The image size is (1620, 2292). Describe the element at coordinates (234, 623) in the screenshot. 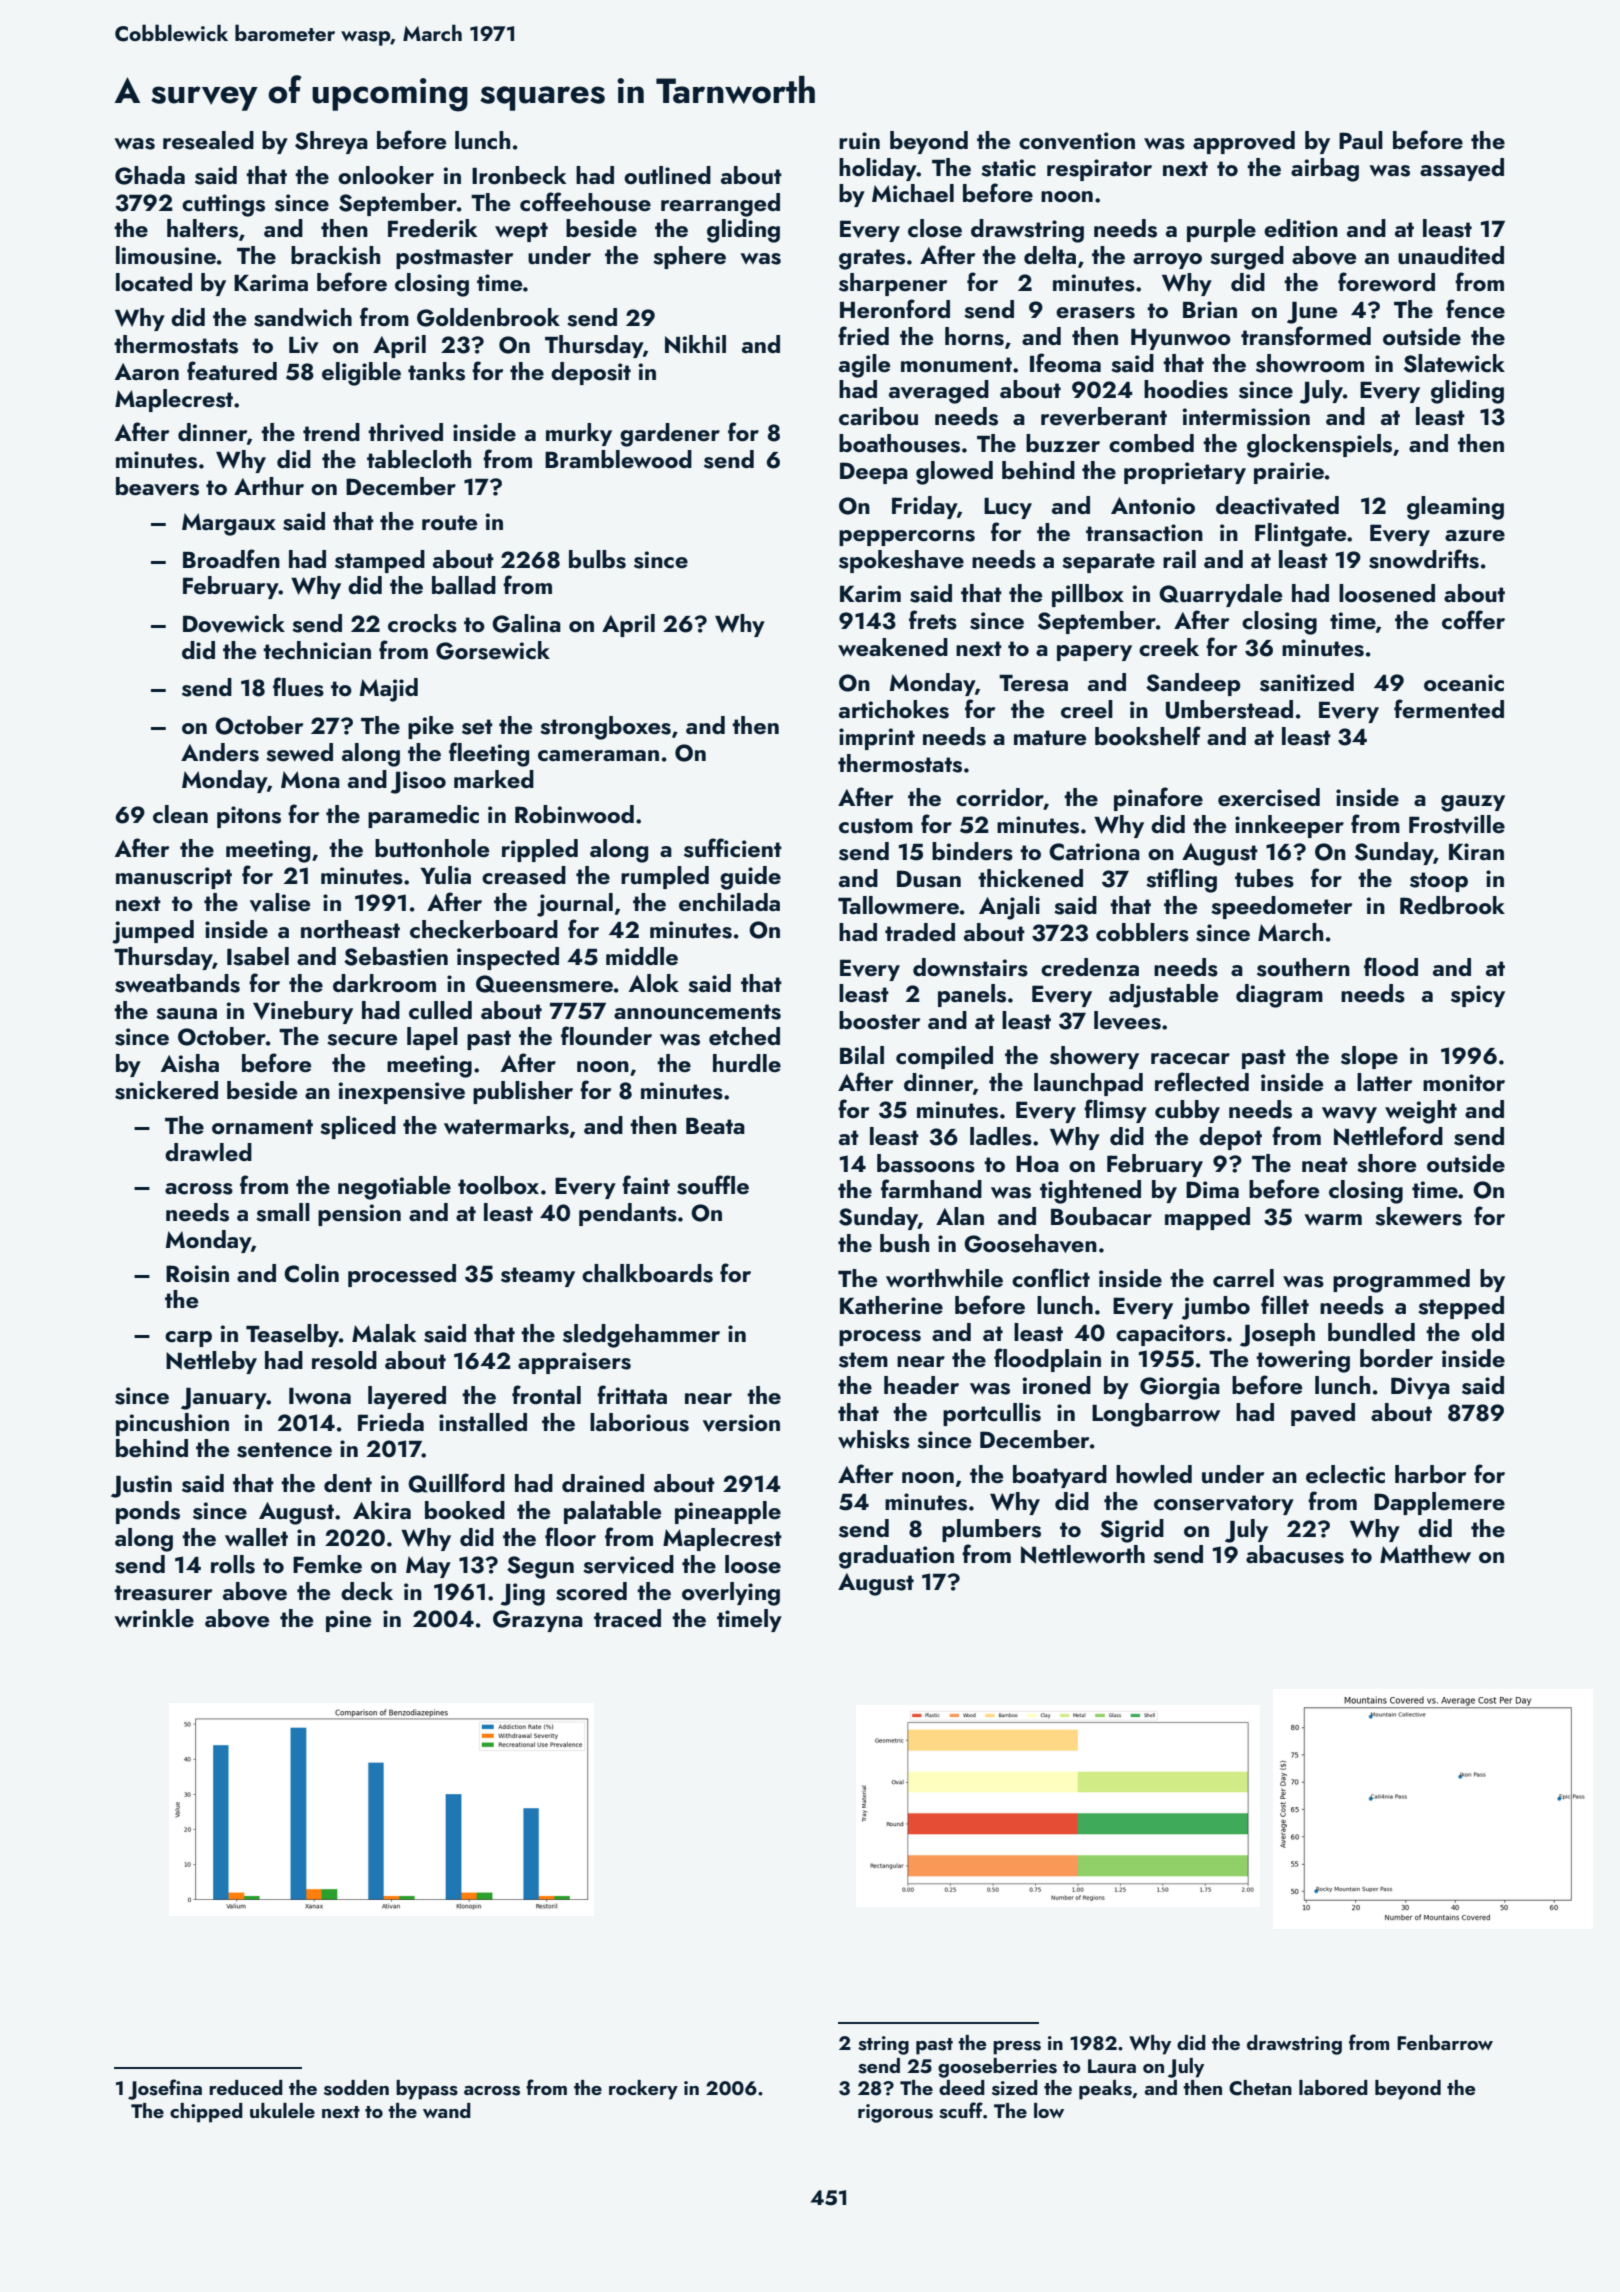

I see `Dovewick` at that location.
